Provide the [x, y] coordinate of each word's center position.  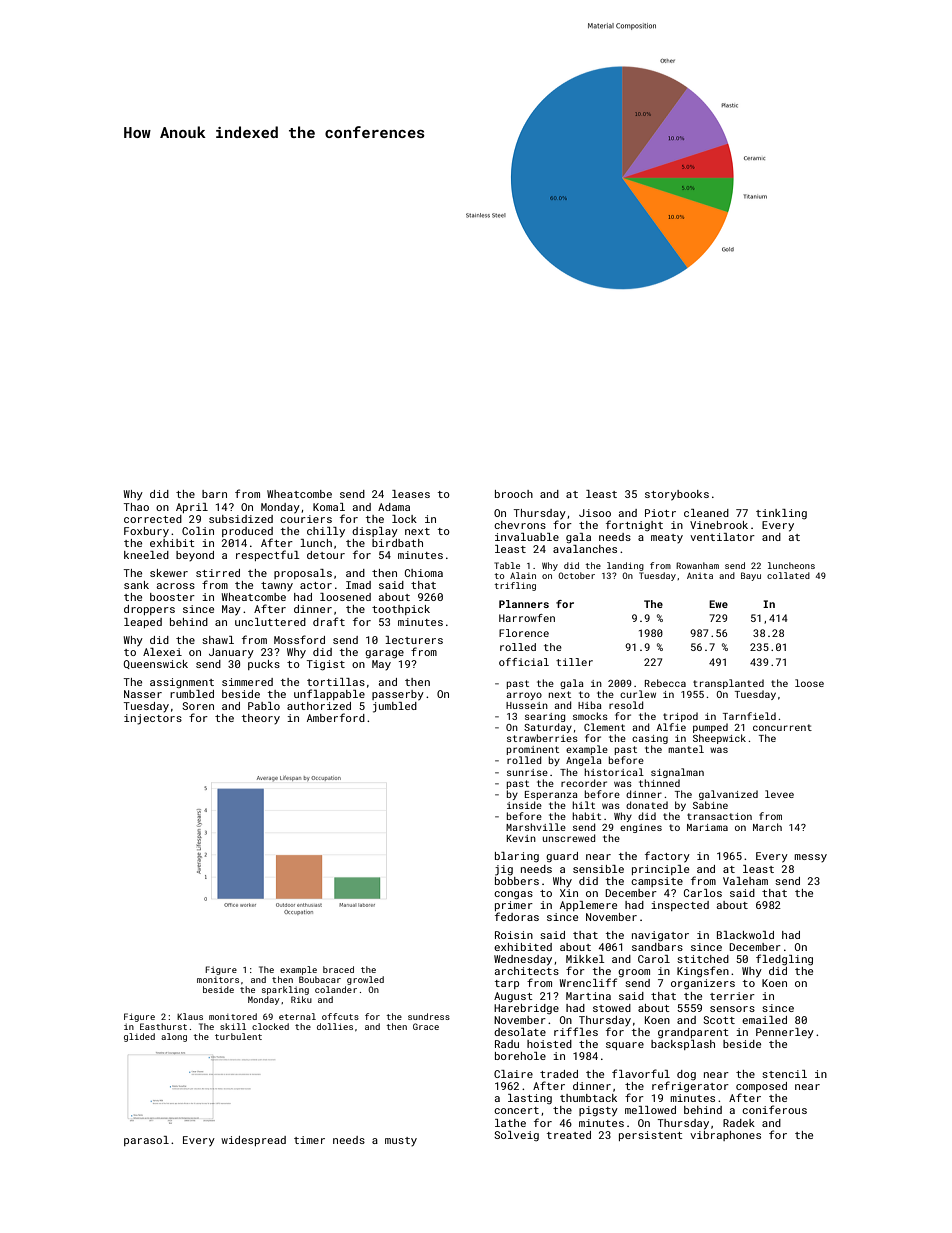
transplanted [728, 684]
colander [336, 989]
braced [338, 969]
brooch [514, 494]
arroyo [524, 696]
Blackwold [745, 935]
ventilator [722, 537]
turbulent [238, 1036]
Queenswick [155, 664]
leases [411, 494]
